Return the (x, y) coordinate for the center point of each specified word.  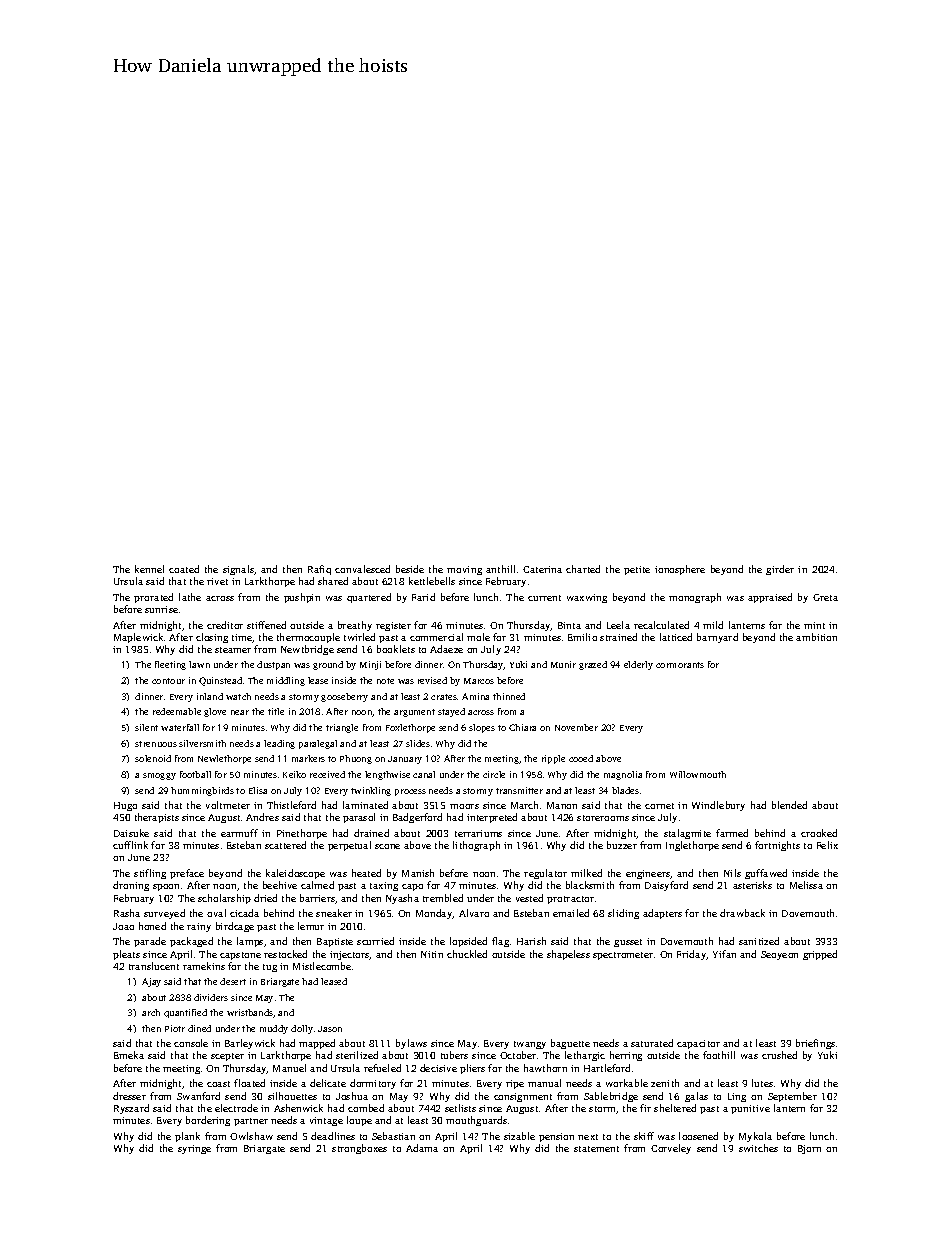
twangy (530, 1045)
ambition (816, 637)
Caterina (542, 569)
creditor (225, 625)
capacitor (698, 1044)
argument (414, 713)
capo (412, 887)
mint (814, 625)
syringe (194, 1149)
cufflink (130, 845)
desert (233, 981)
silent (146, 727)
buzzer (622, 845)
